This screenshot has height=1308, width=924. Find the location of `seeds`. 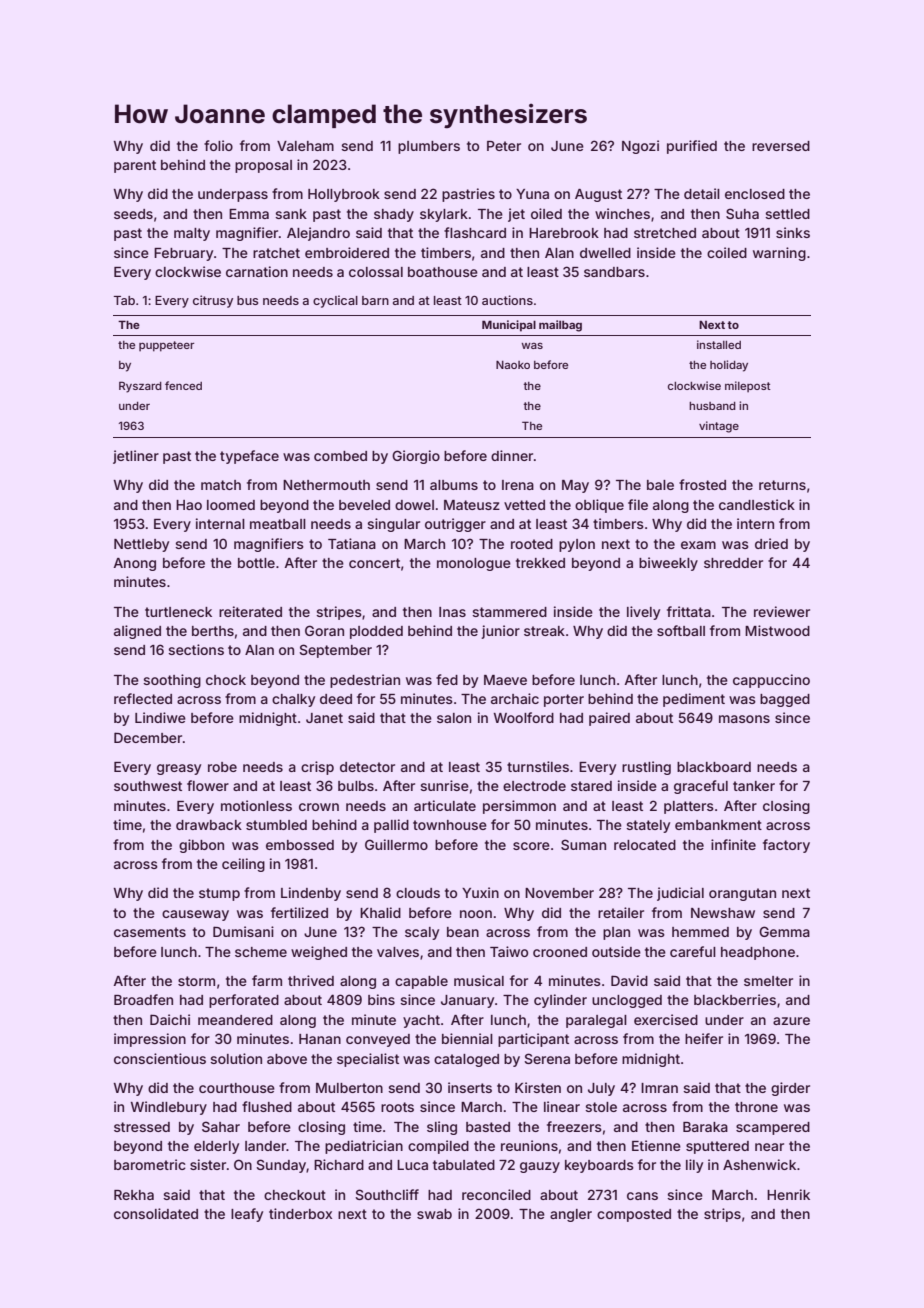

seeds is located at coordinates (133, 214).
